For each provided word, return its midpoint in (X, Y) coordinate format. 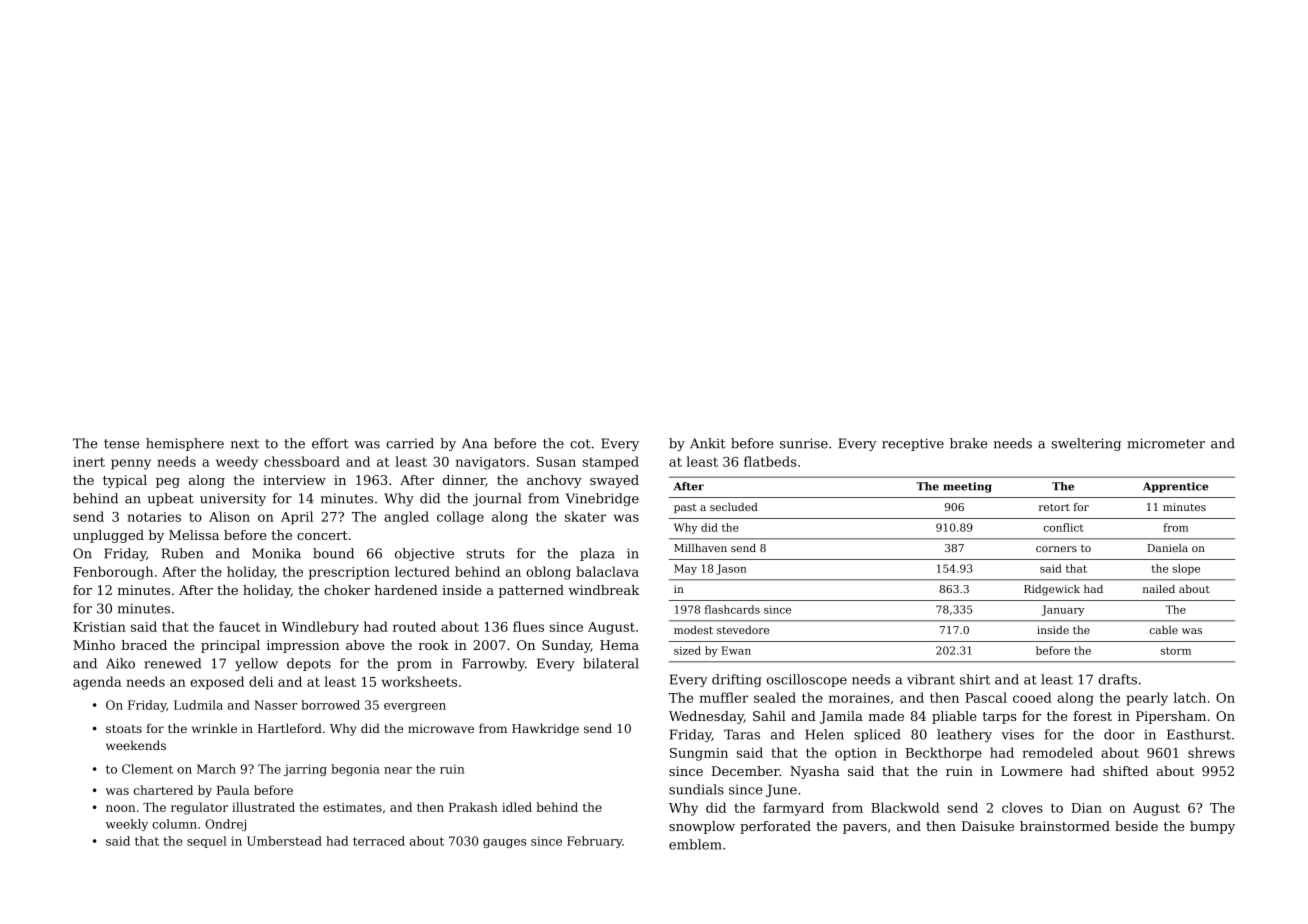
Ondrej (225, 825)
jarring (305, 770)
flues (528, 626)
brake (968, 443)
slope (1186, 569)
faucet (240, 626)
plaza (597, 554)
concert (322, 535)
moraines (859, 698)
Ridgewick (1052, 590)
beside (1136, 826)
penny (131, 464)
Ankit (707, 443)
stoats (124, 729)
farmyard (793, 809)
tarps (999, 718)
